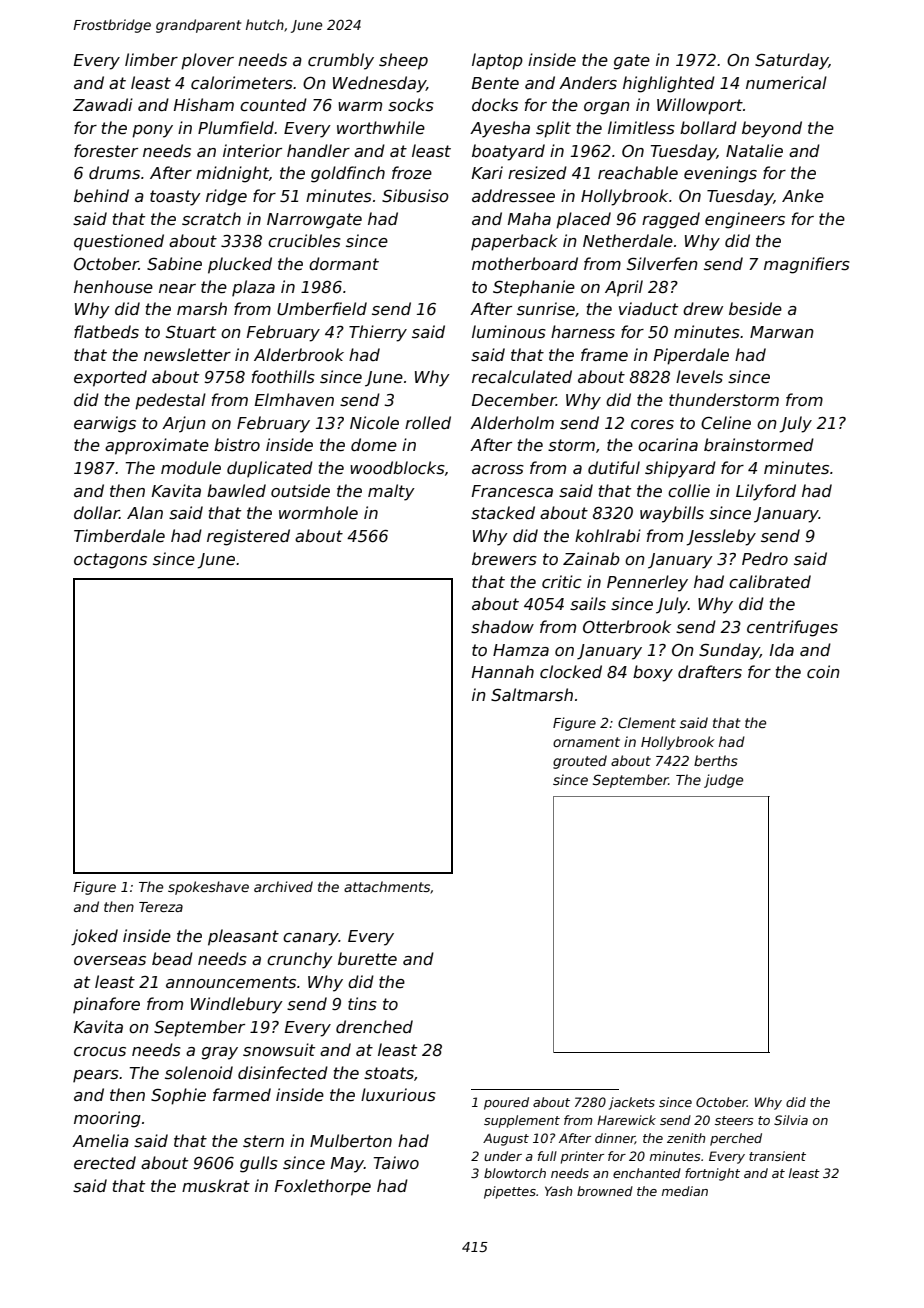  I want to click on Tereza, so click(161, 907).
